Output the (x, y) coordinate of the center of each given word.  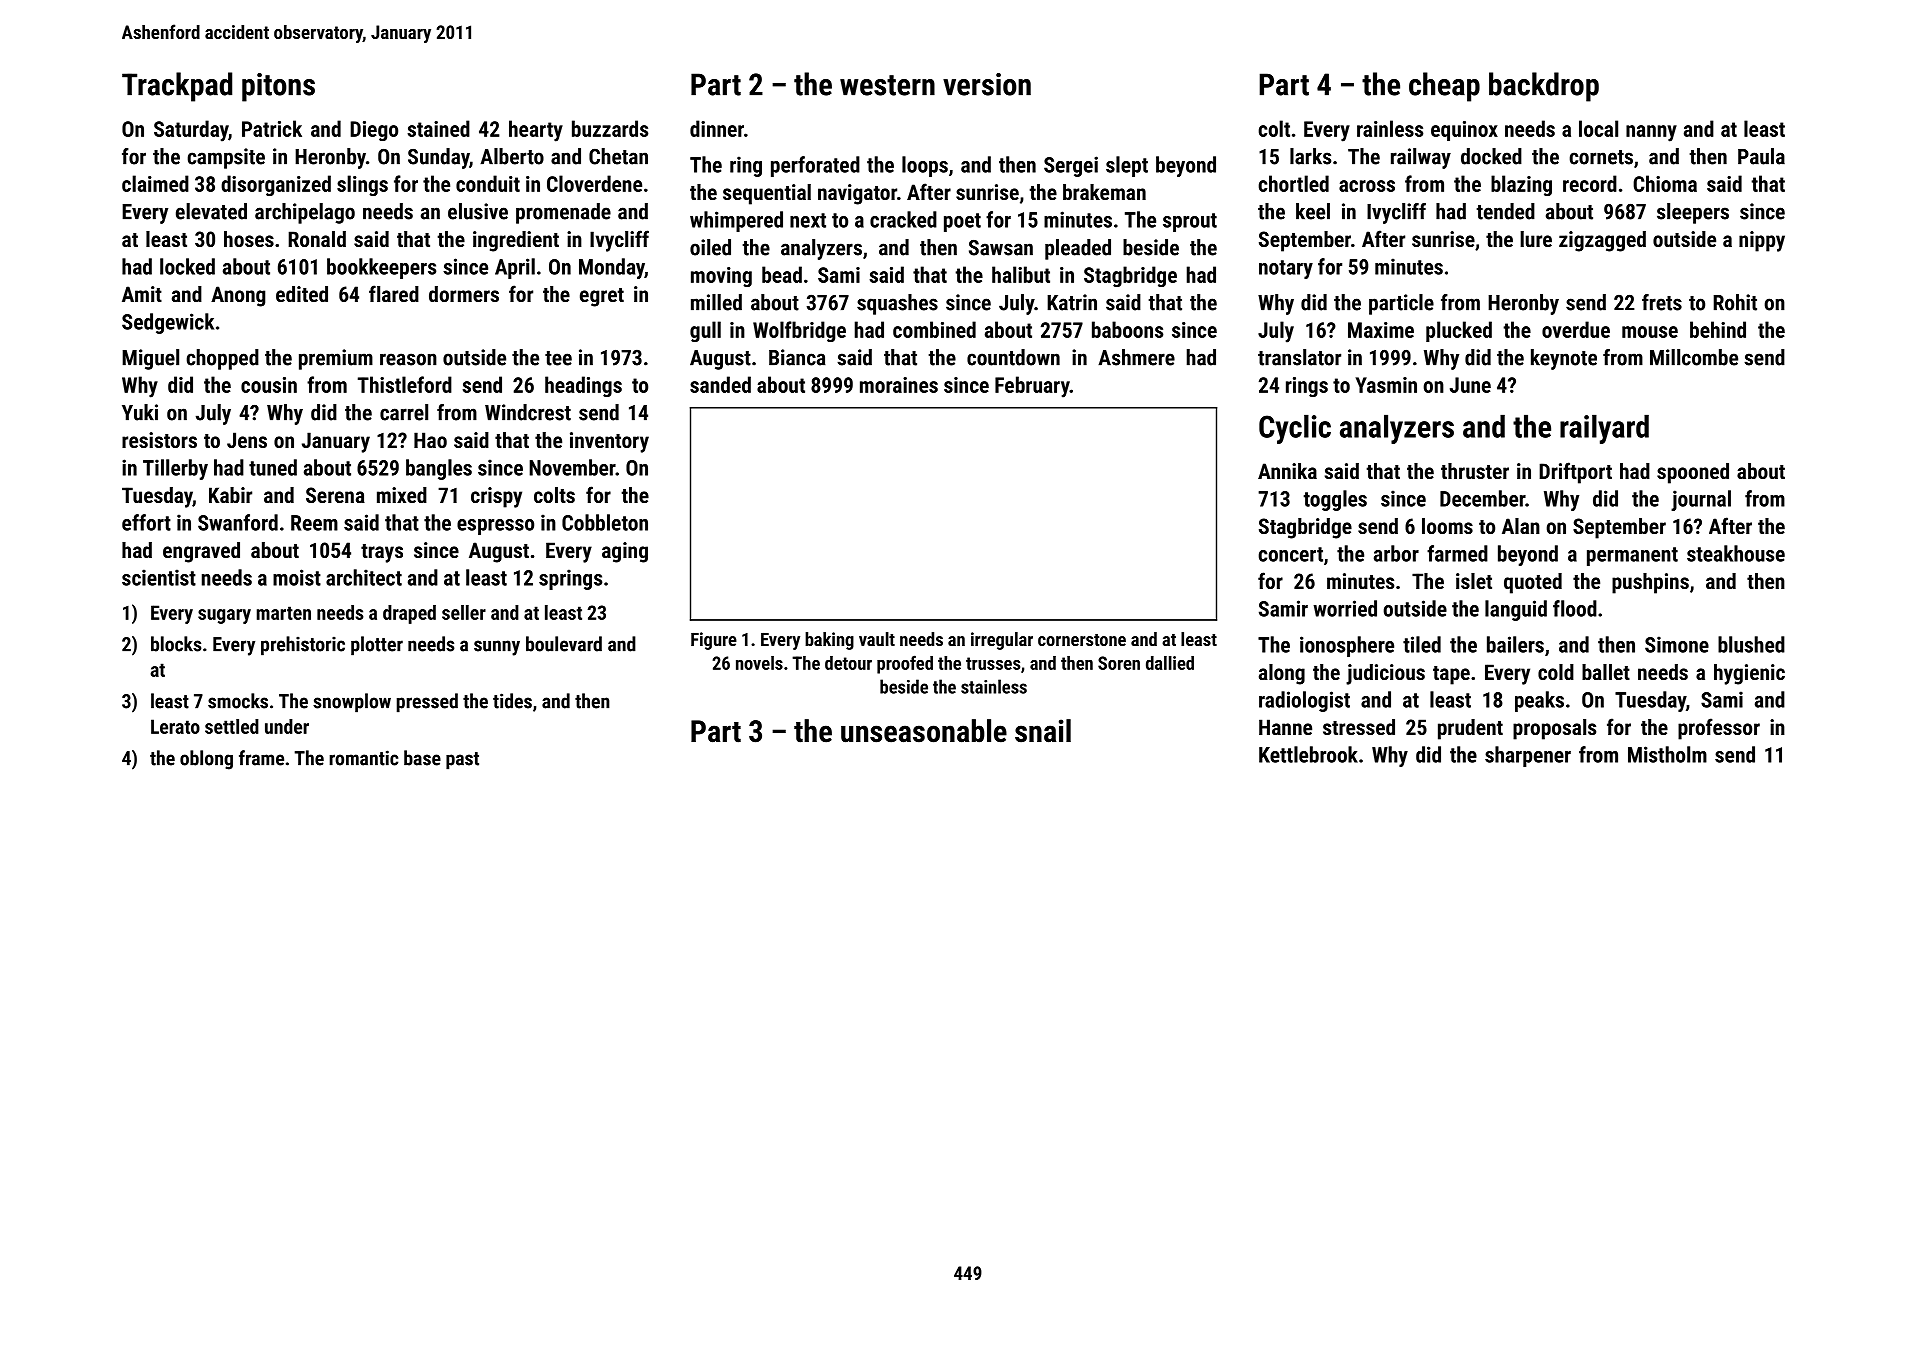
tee (558, 358)
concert (1290, 554)
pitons (278, 87)
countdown (1013, 357)
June (1470, 385)
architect (364, 577)
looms (1447, 526)
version (987, 84)
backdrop (1544, 87)
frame (261, 758)
